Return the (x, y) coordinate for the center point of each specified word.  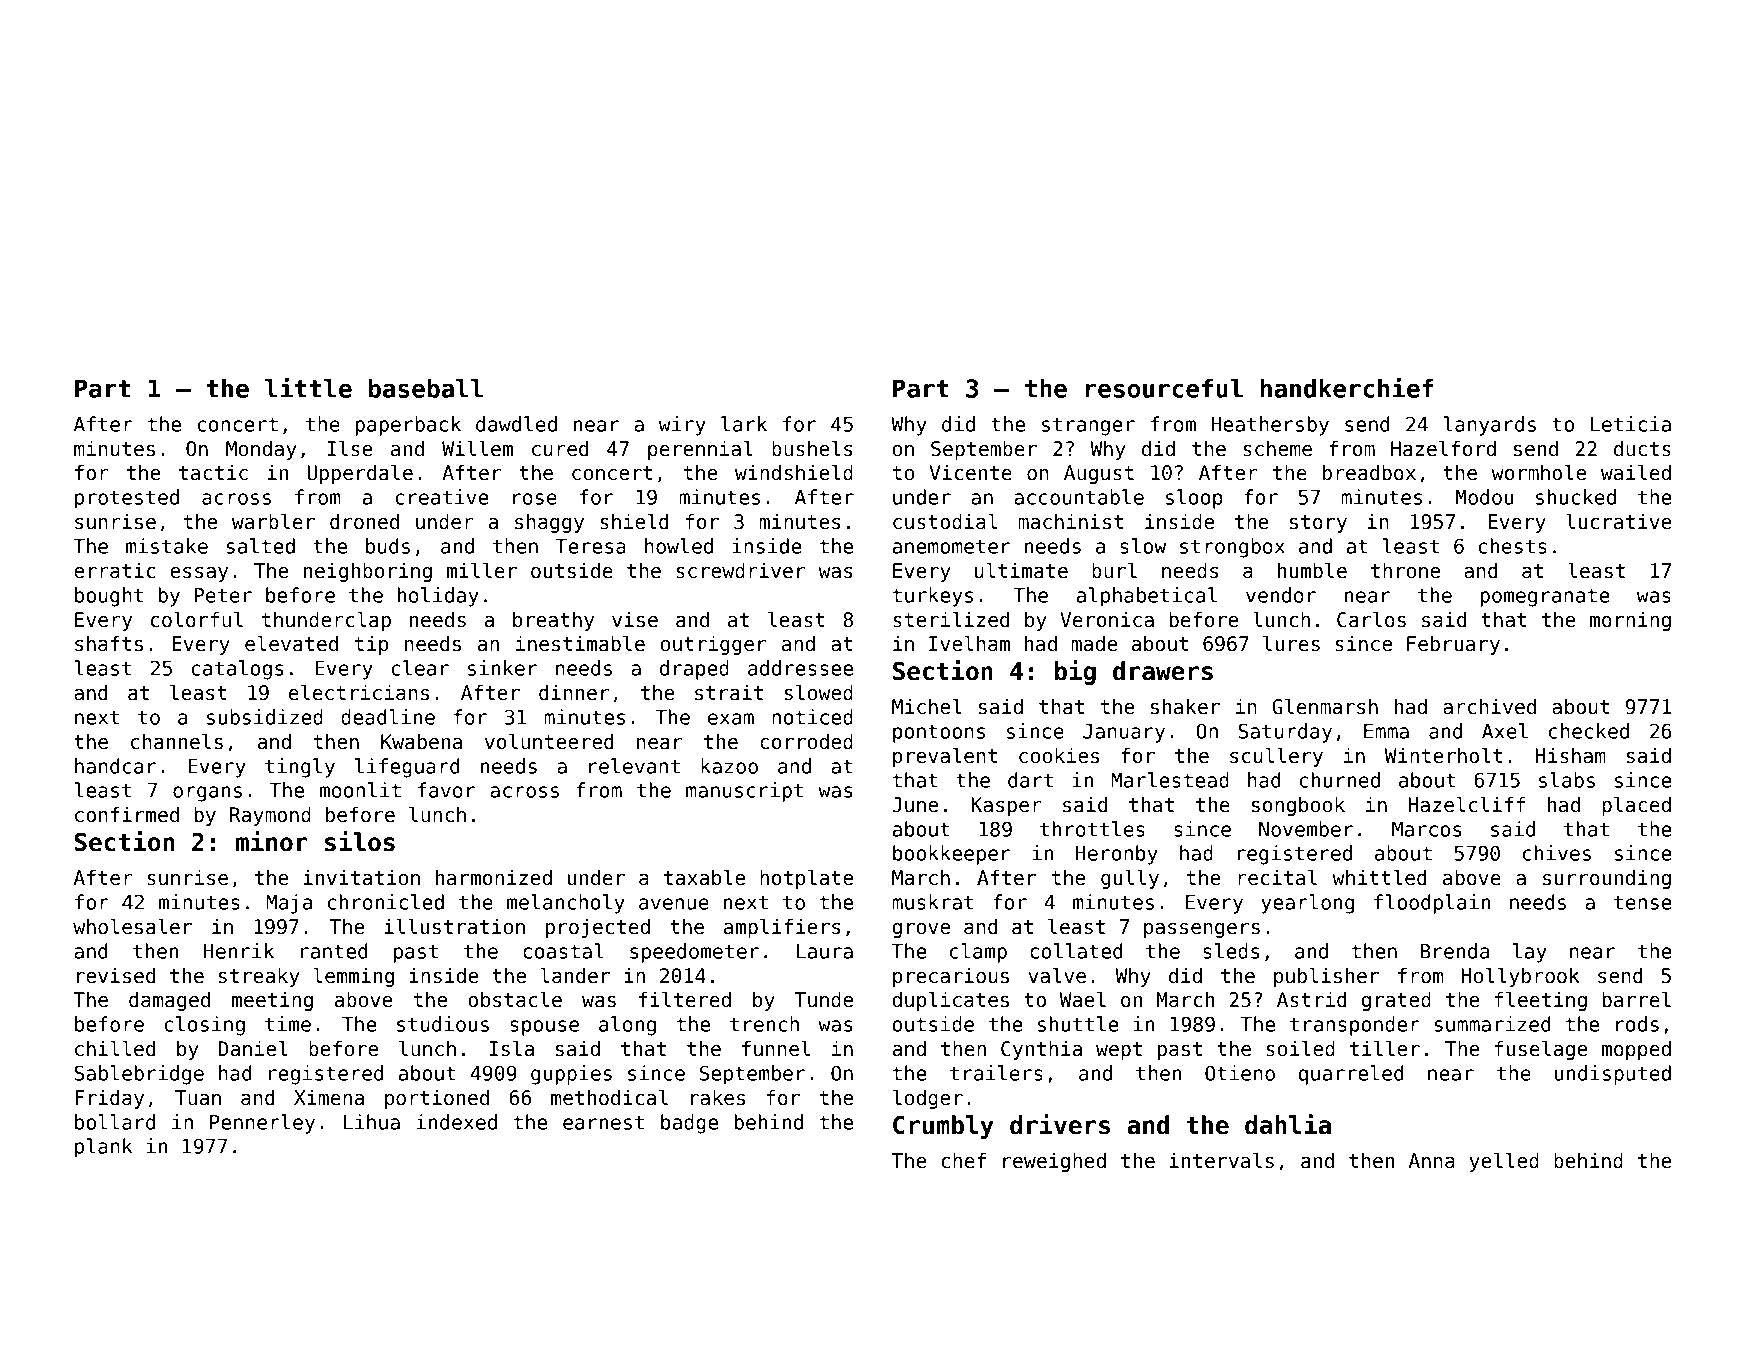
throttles (1092, 829)
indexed (457, 1122)
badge (689, 1124)
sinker (502, 668)
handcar (115, 766)
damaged (169, 1001)
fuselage (1541, 1050)
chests (1512, 546)
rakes (718, 1098)
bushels (812, 449)
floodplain (1432, 904)
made (1094, 644)
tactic (213, 473)
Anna (1432, 1161)
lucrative (1619, 522)
